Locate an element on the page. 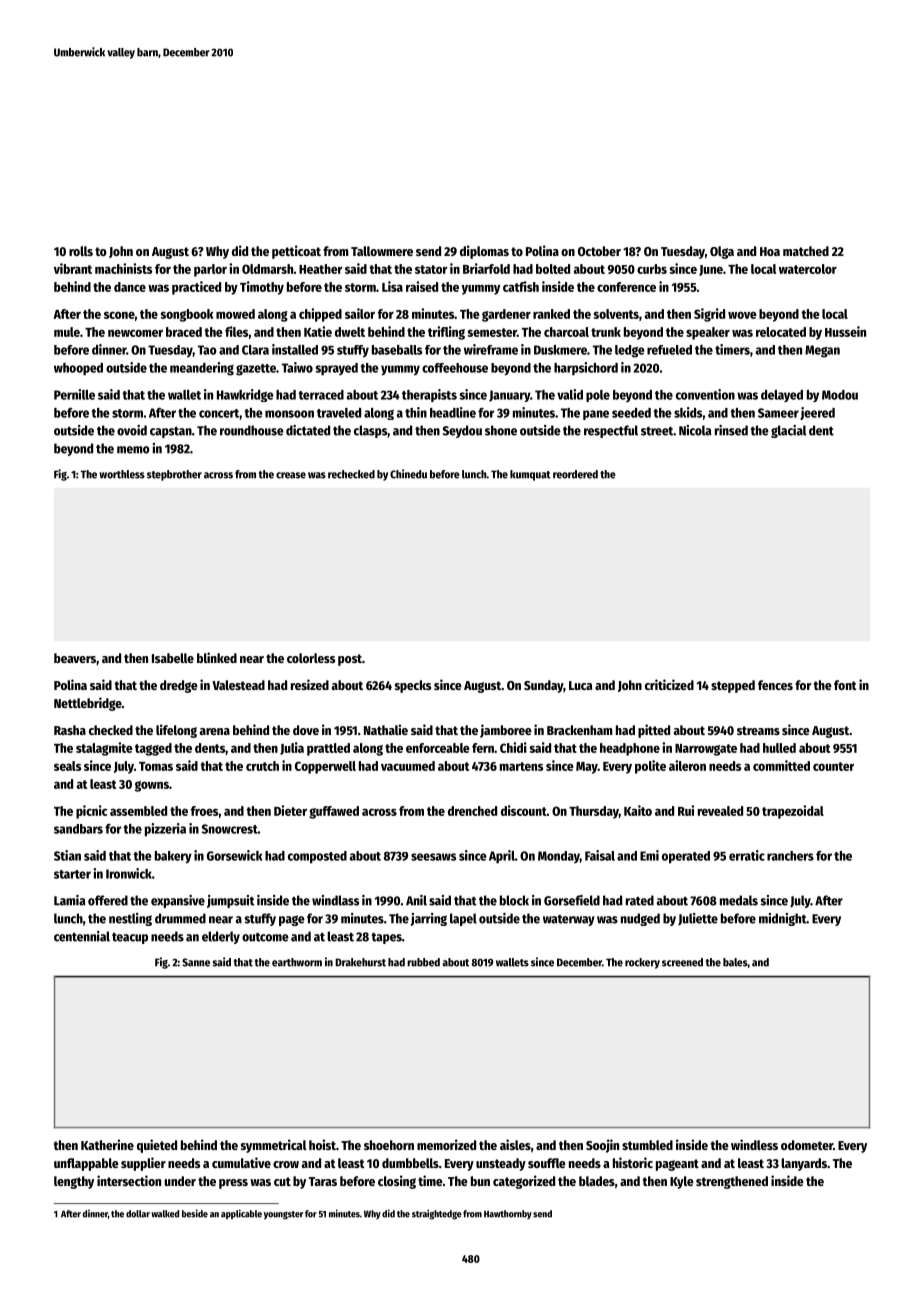  font is located at coordinates (845, 685).
